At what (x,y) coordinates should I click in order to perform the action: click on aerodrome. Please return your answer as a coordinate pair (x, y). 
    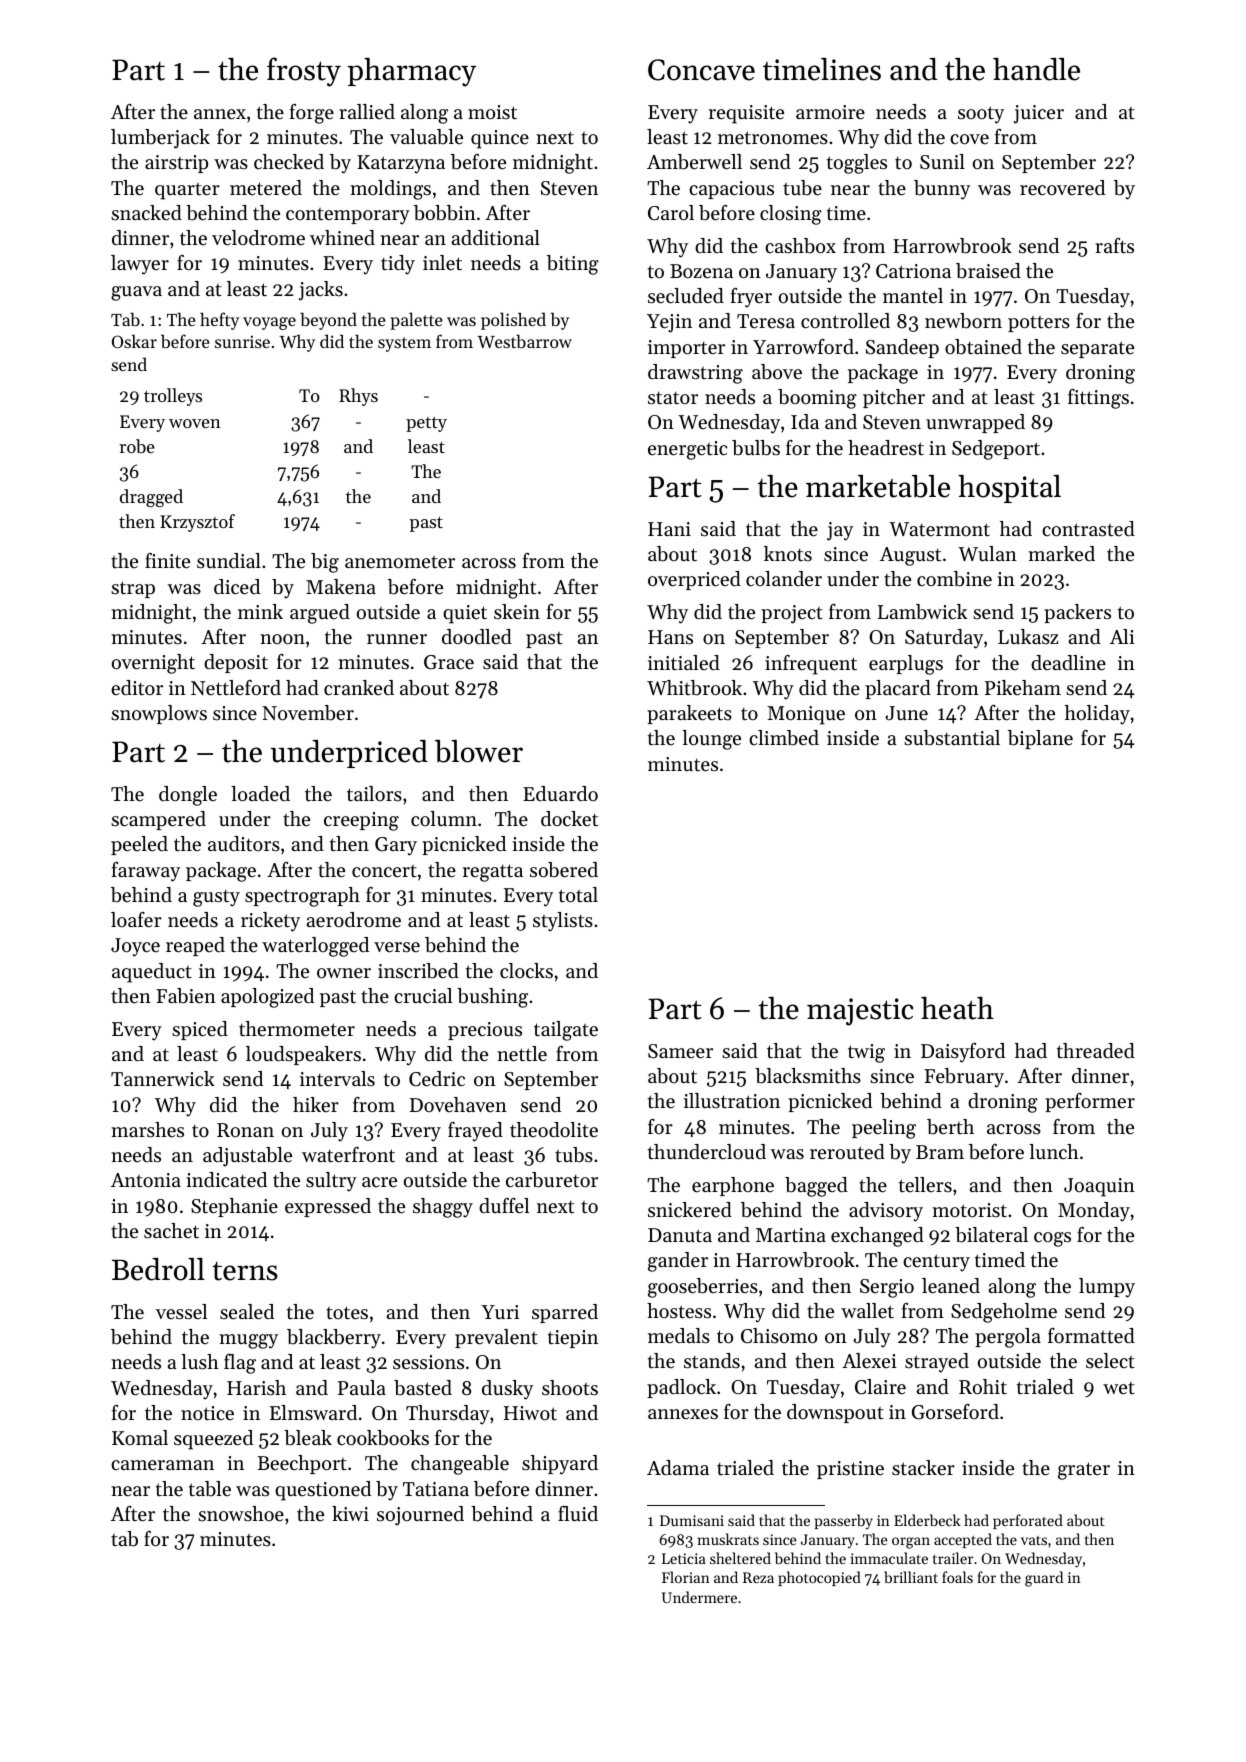
    Looking at the image, I should click on (353, 919).
